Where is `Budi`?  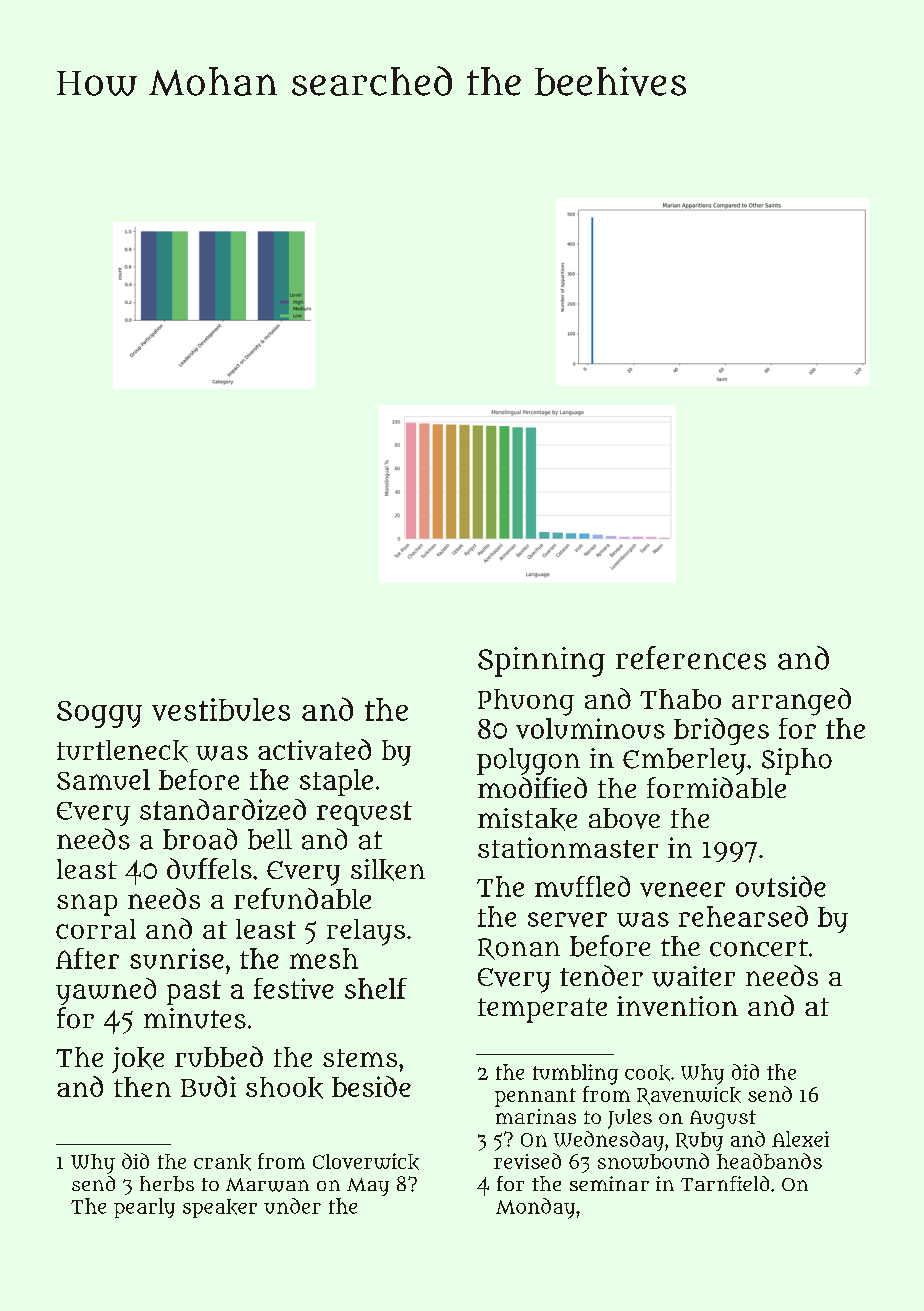
Budi is located at coordinates (208, 1086).
